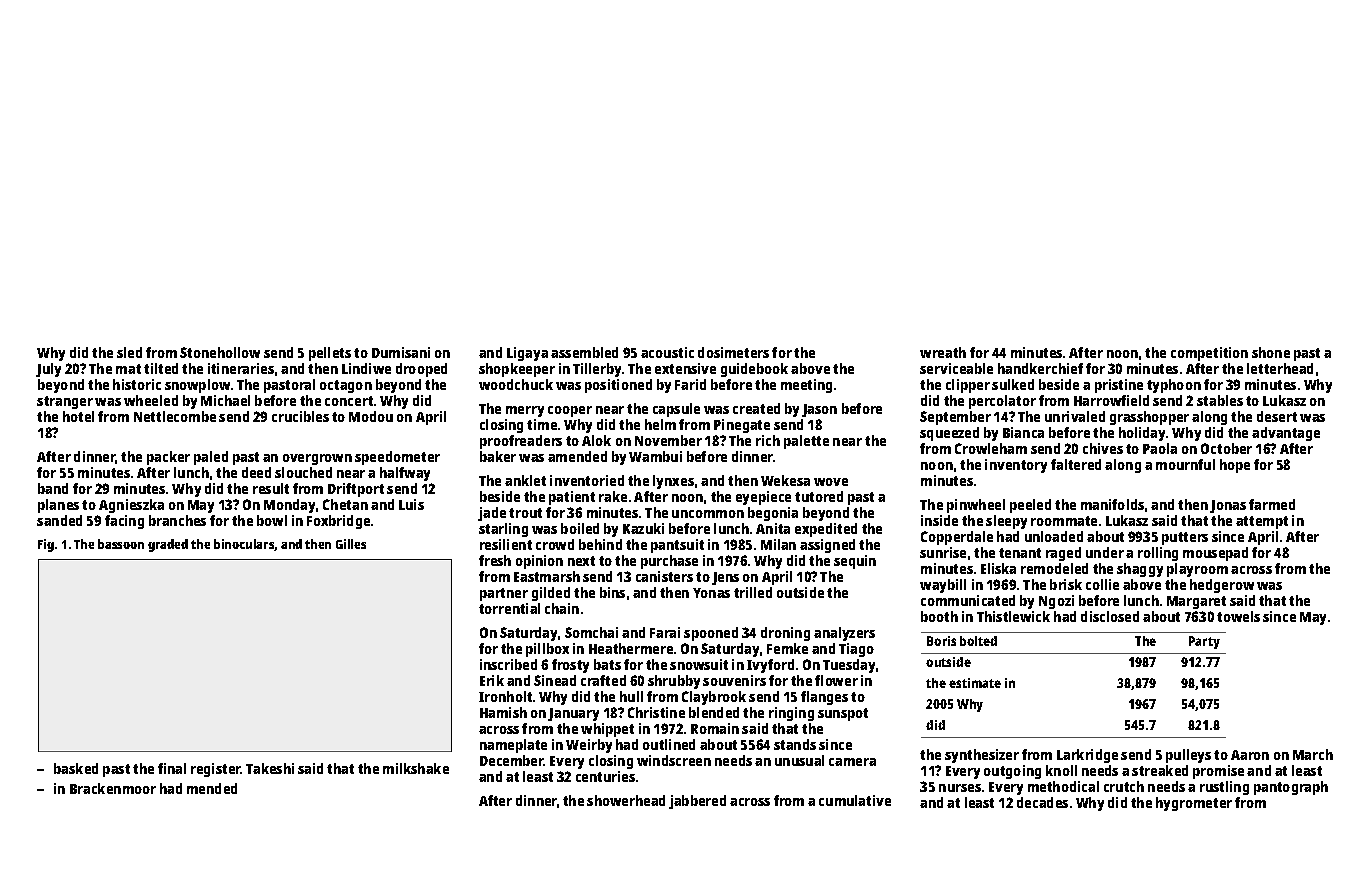 The width and height of the image is (1372, 887). I want to click on competition, so click(1209, 354).
